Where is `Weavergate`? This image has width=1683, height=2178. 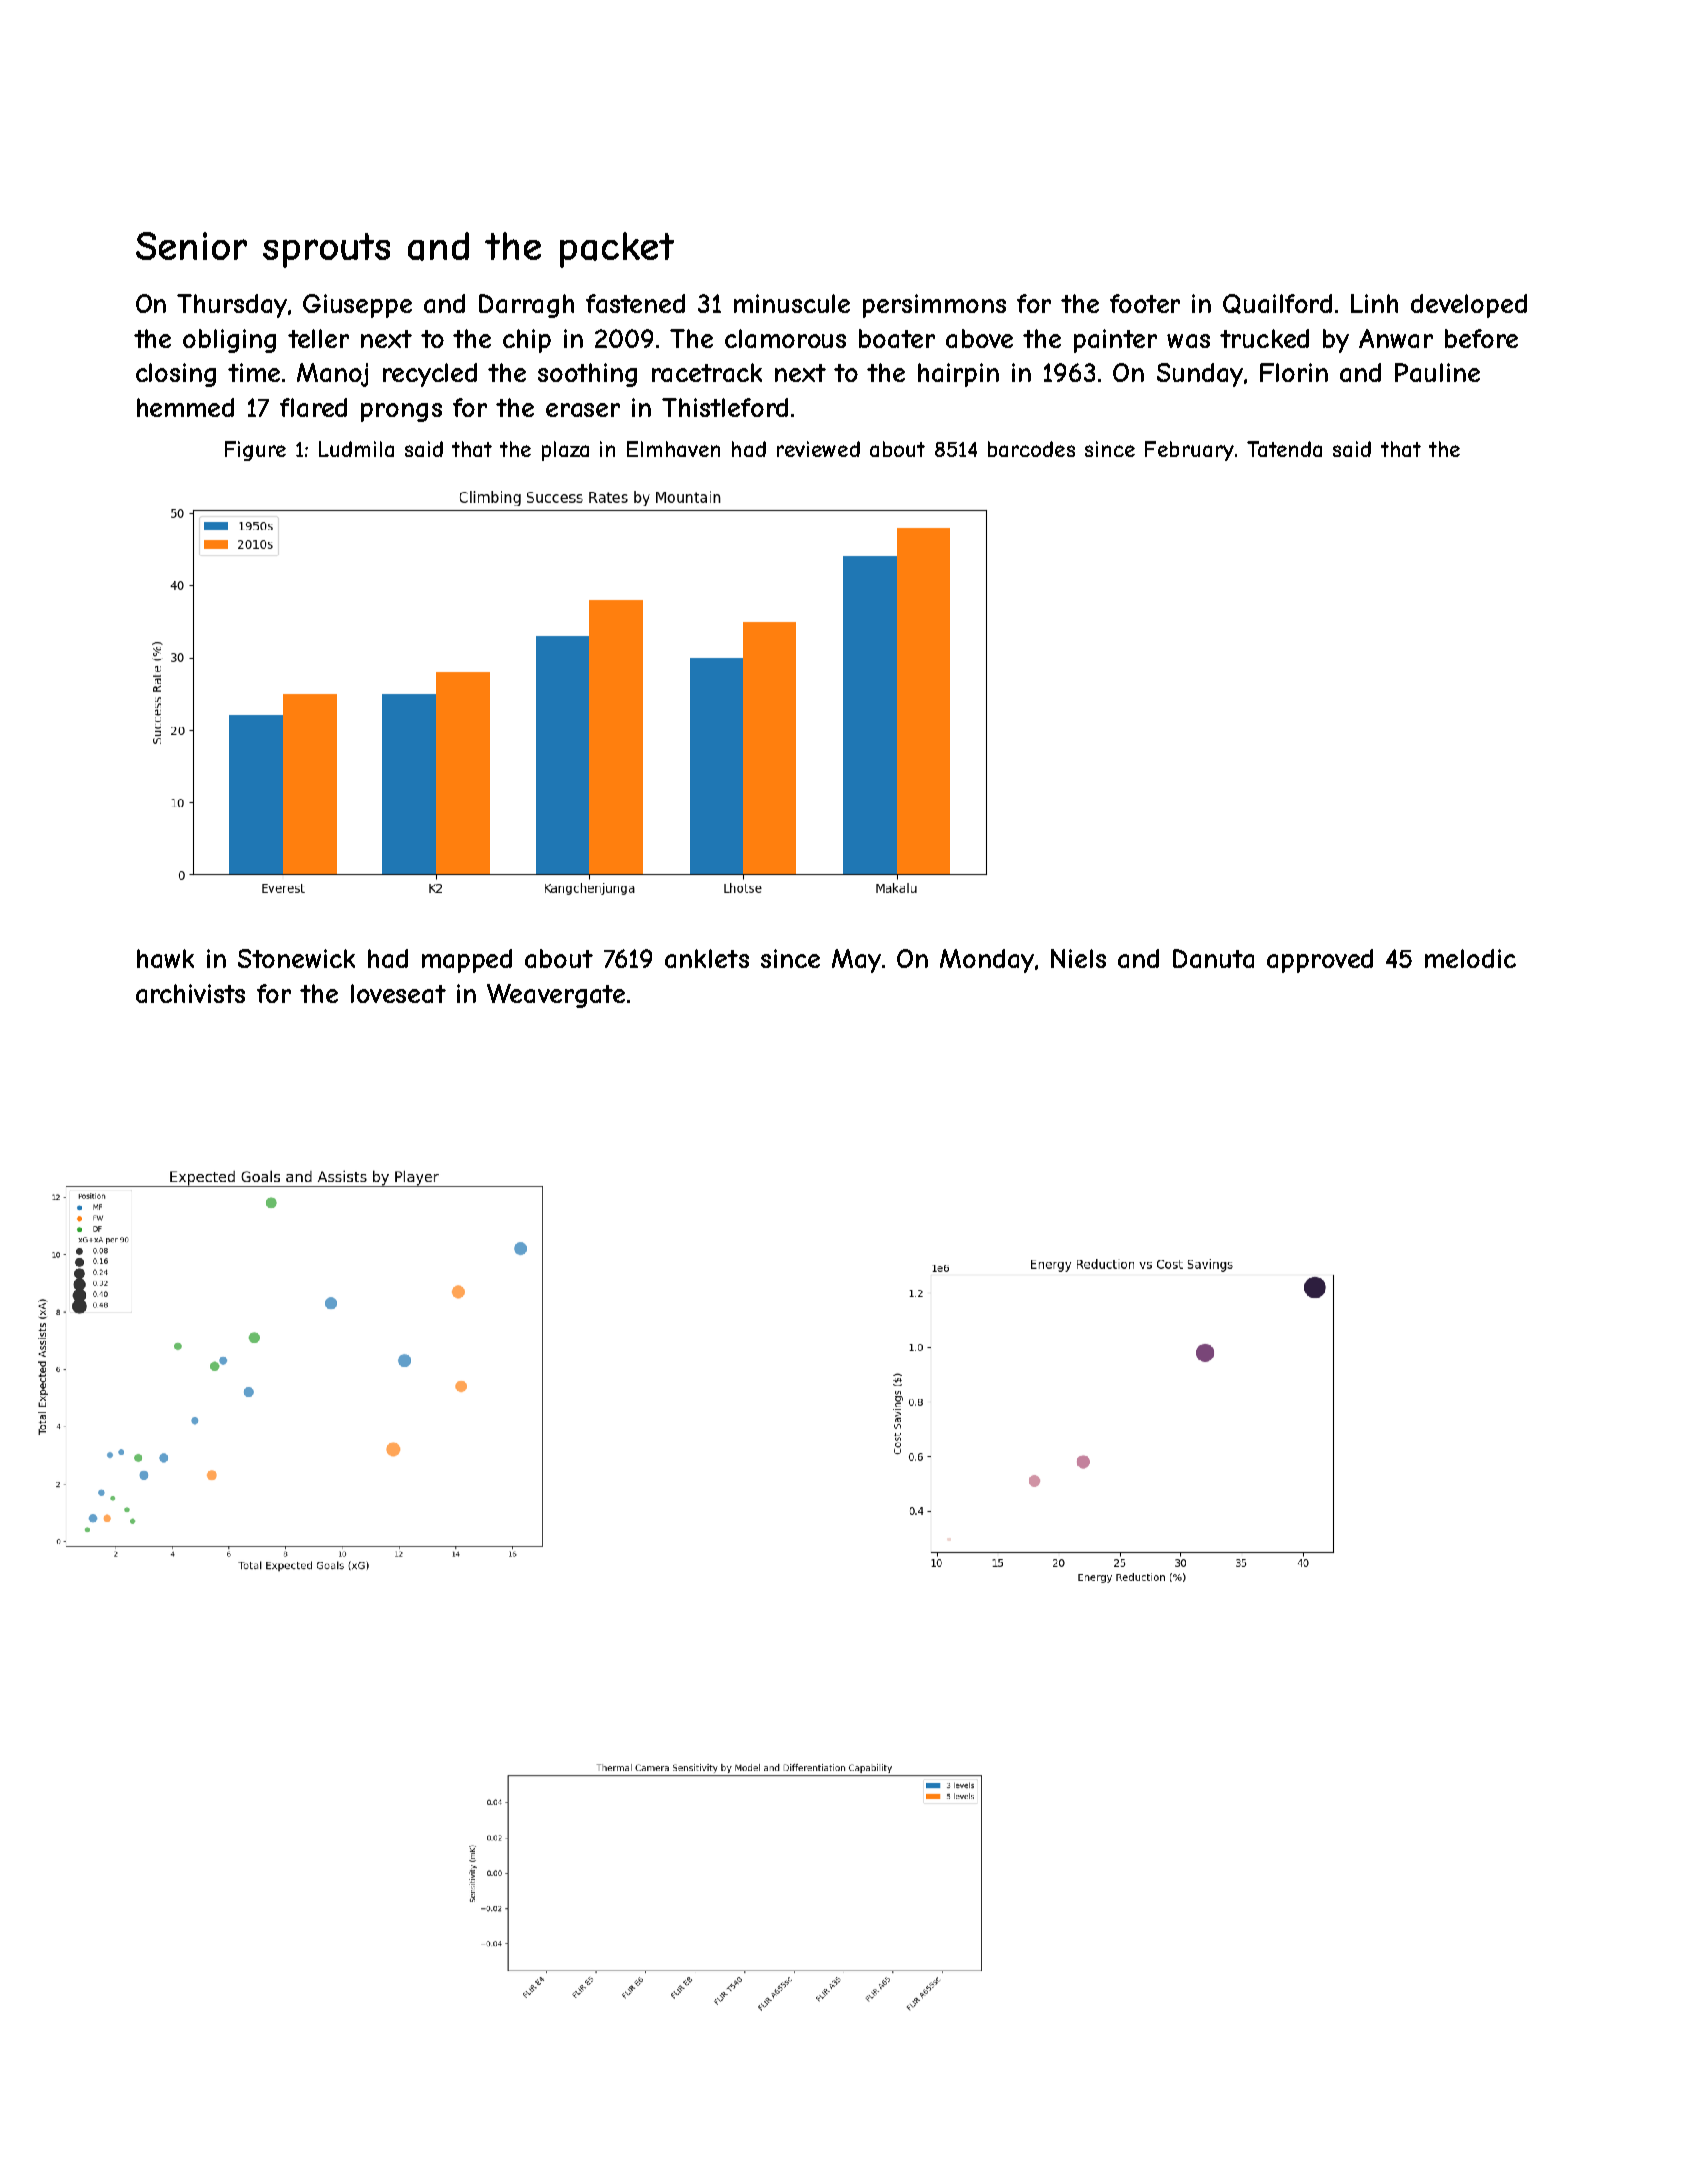 Weavergate is located at coordinates (556, 996).
